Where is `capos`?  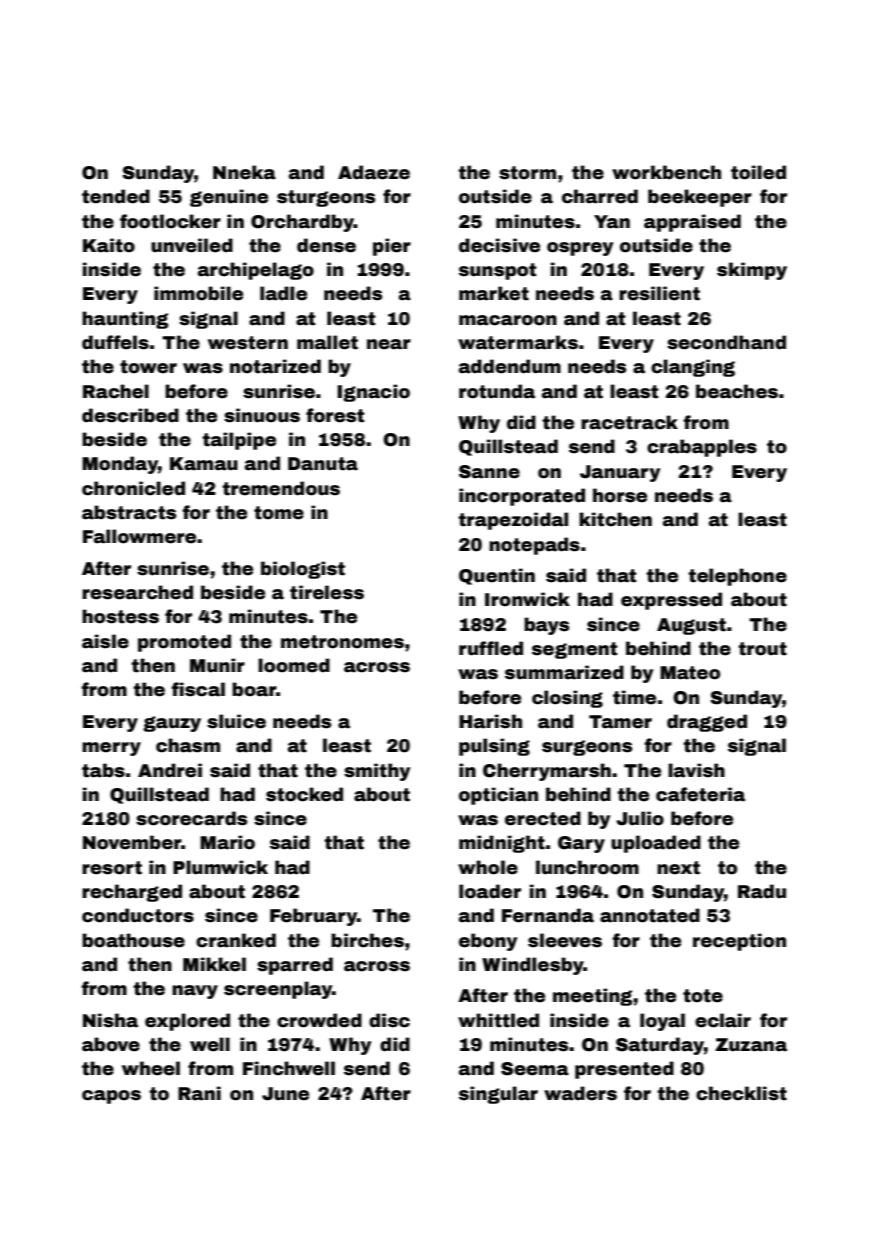 capos is located at coordinates (111, 1097).
